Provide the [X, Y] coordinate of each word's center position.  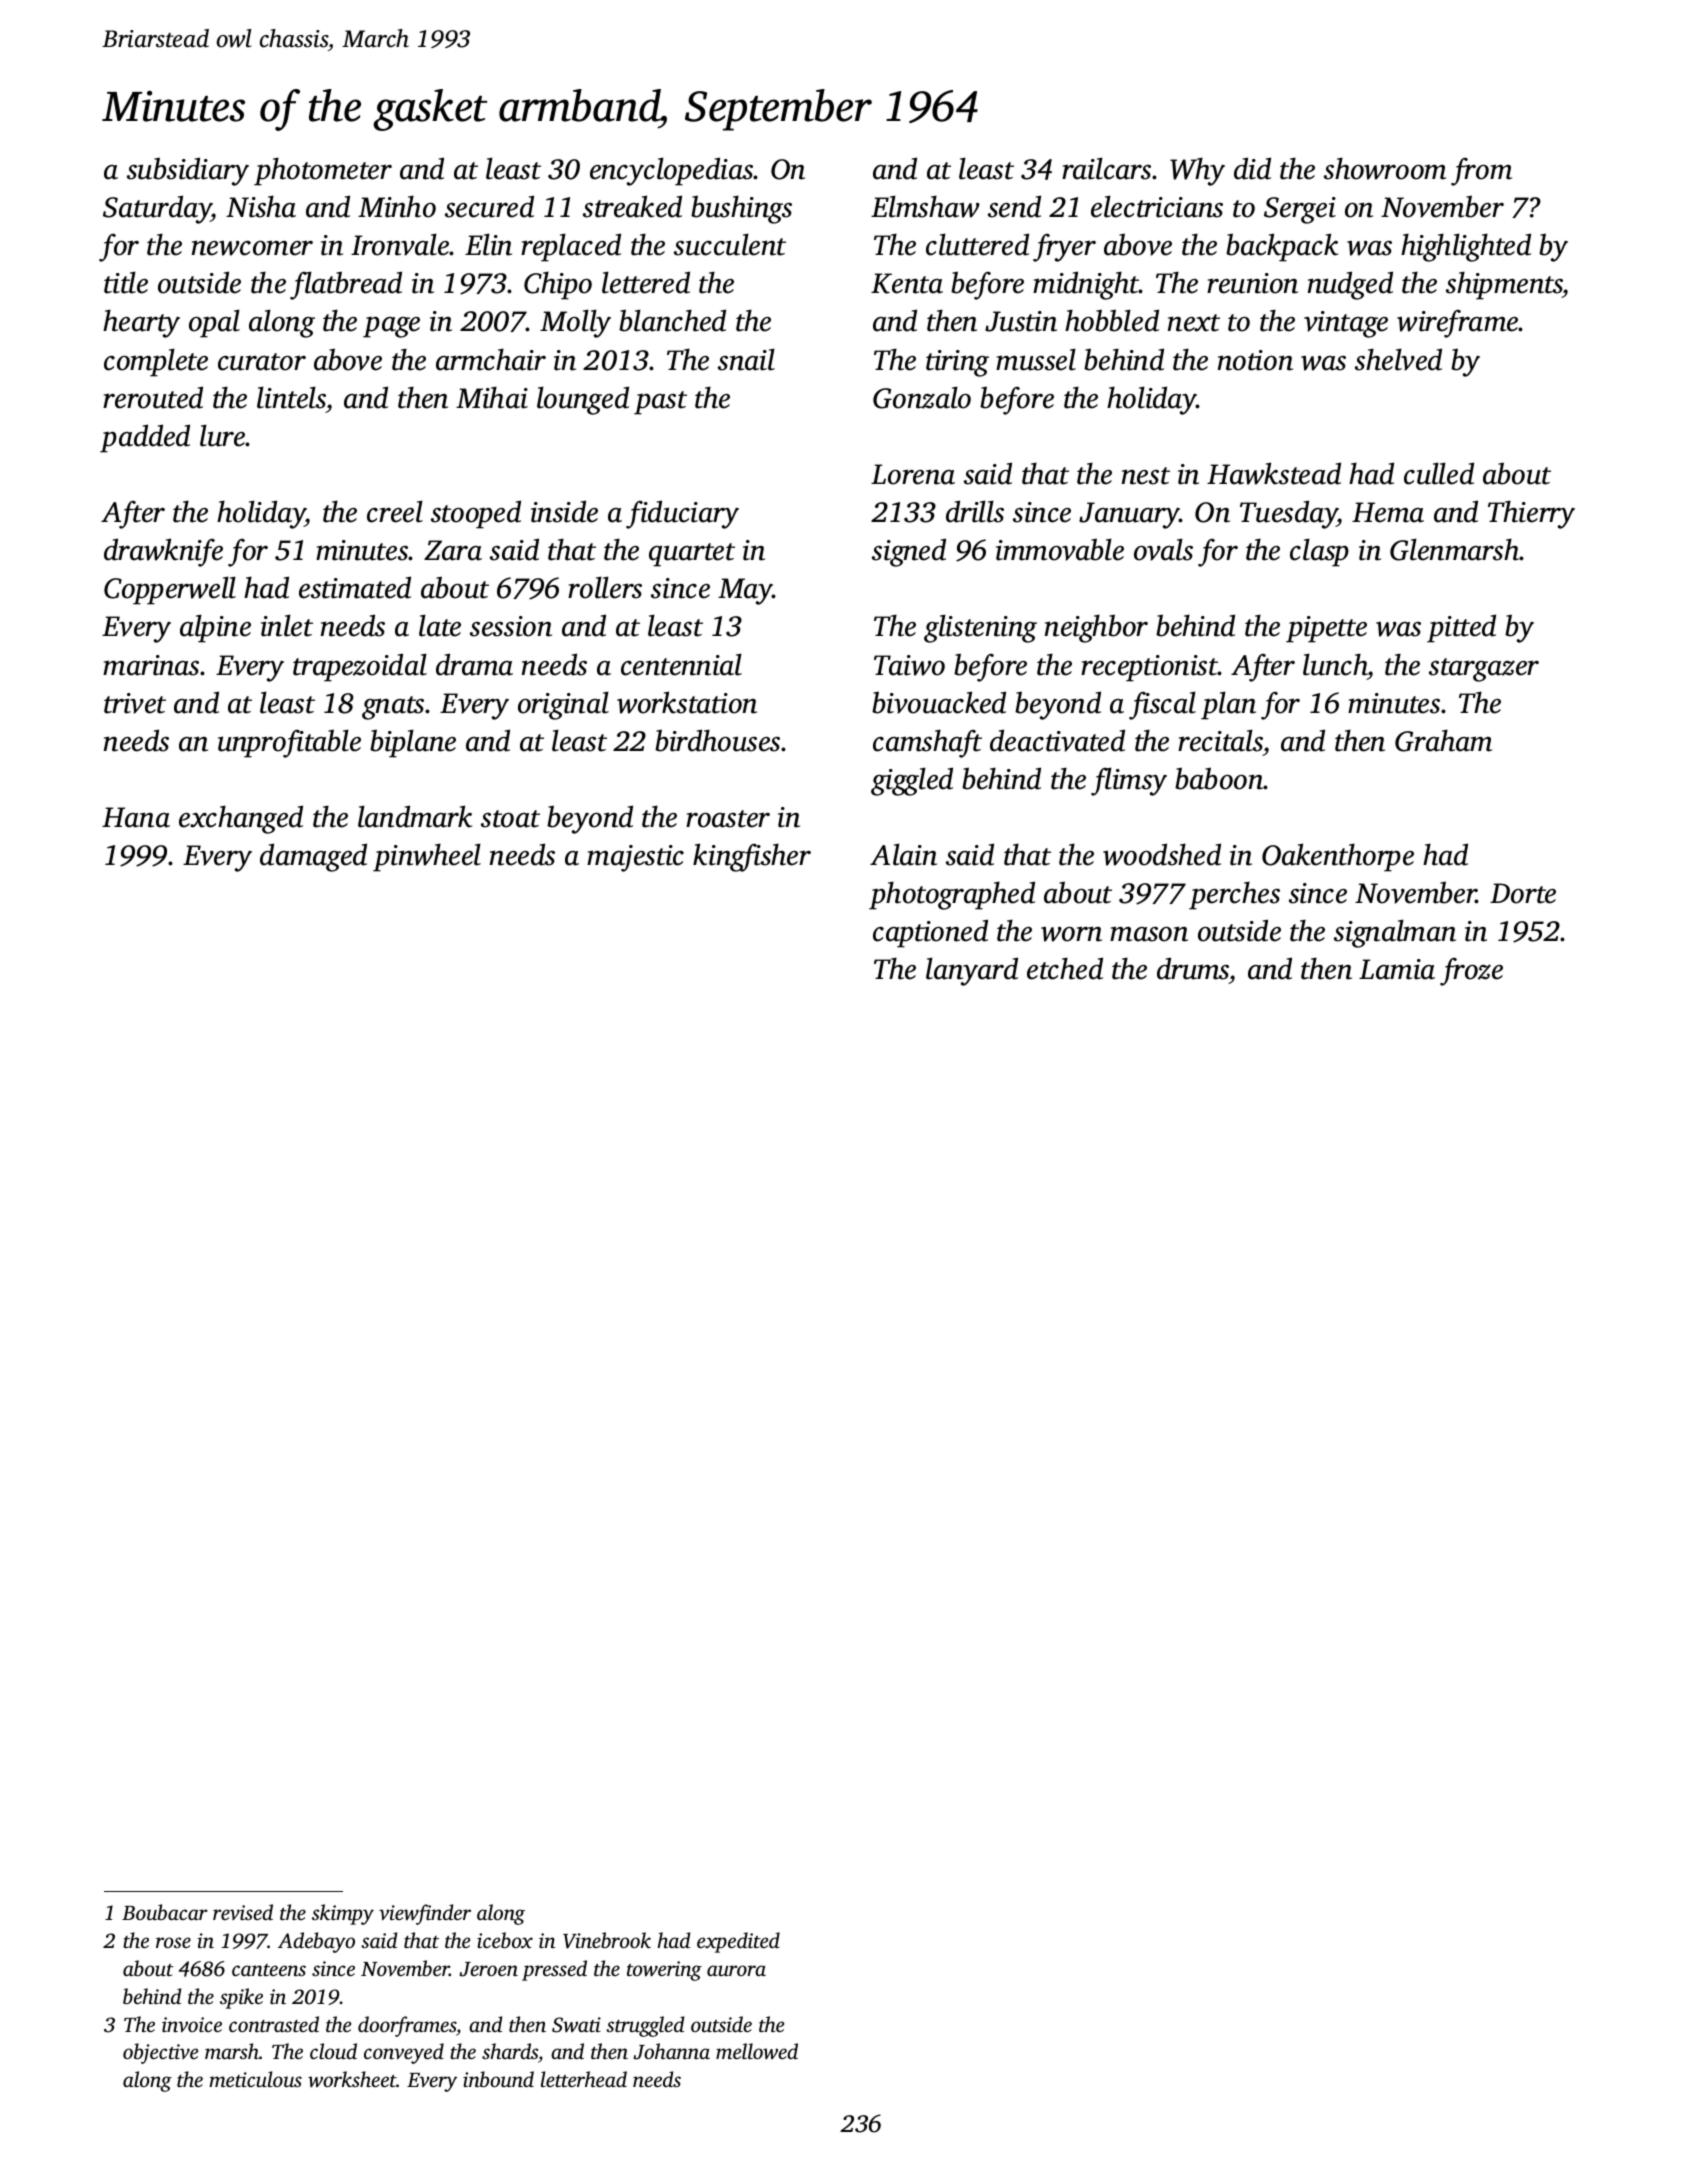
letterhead [584, 2079]
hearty [141, 323]
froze [1471, 972]
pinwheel [427, 857]
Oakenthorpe [1338, 857]
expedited [738, 1942]
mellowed [757, 2051]
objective [160, 2053]
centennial [681, 664]
